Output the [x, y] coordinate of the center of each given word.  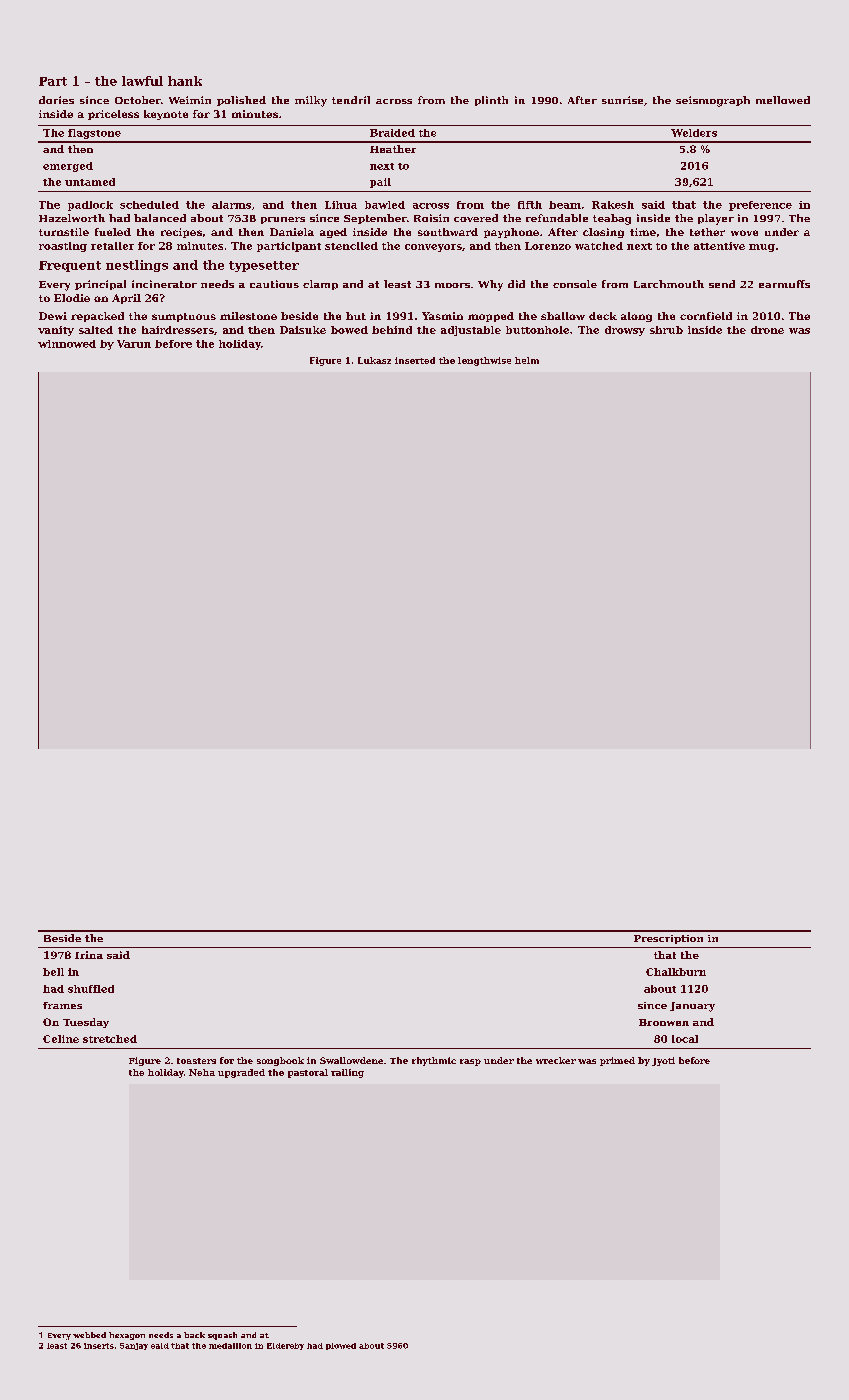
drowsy [625, 331]
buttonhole [537, 330]
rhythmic [434, 1061]
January [692, 1007]
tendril [351, 100]
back [194, 1335]
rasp [470, 1062]
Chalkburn [676, 972]
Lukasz [374, 360]
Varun [134, 344]
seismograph [713, 101]
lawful [142, 81]
